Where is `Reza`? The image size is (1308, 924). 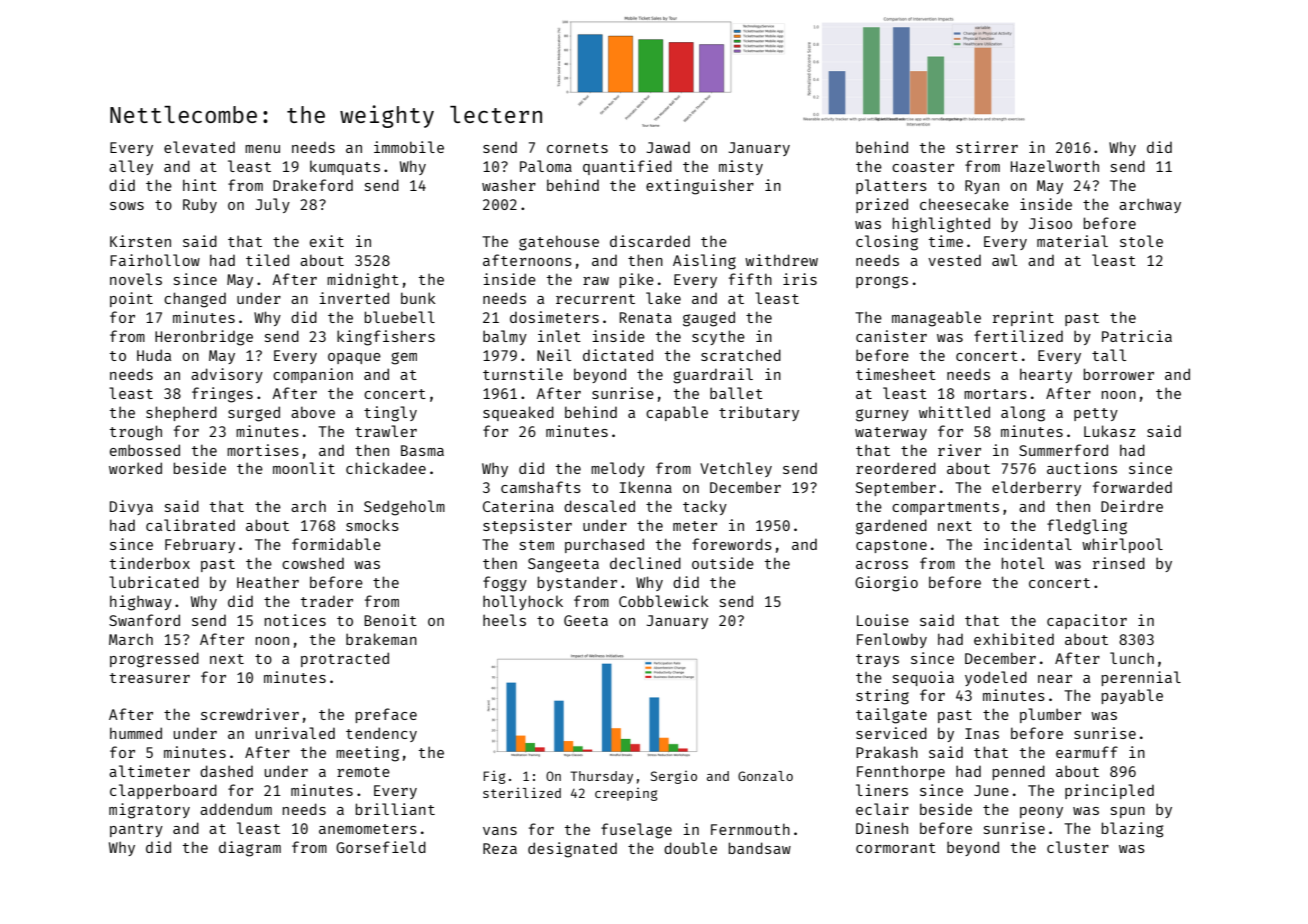 Reza is located at coordinates (500, 848).
